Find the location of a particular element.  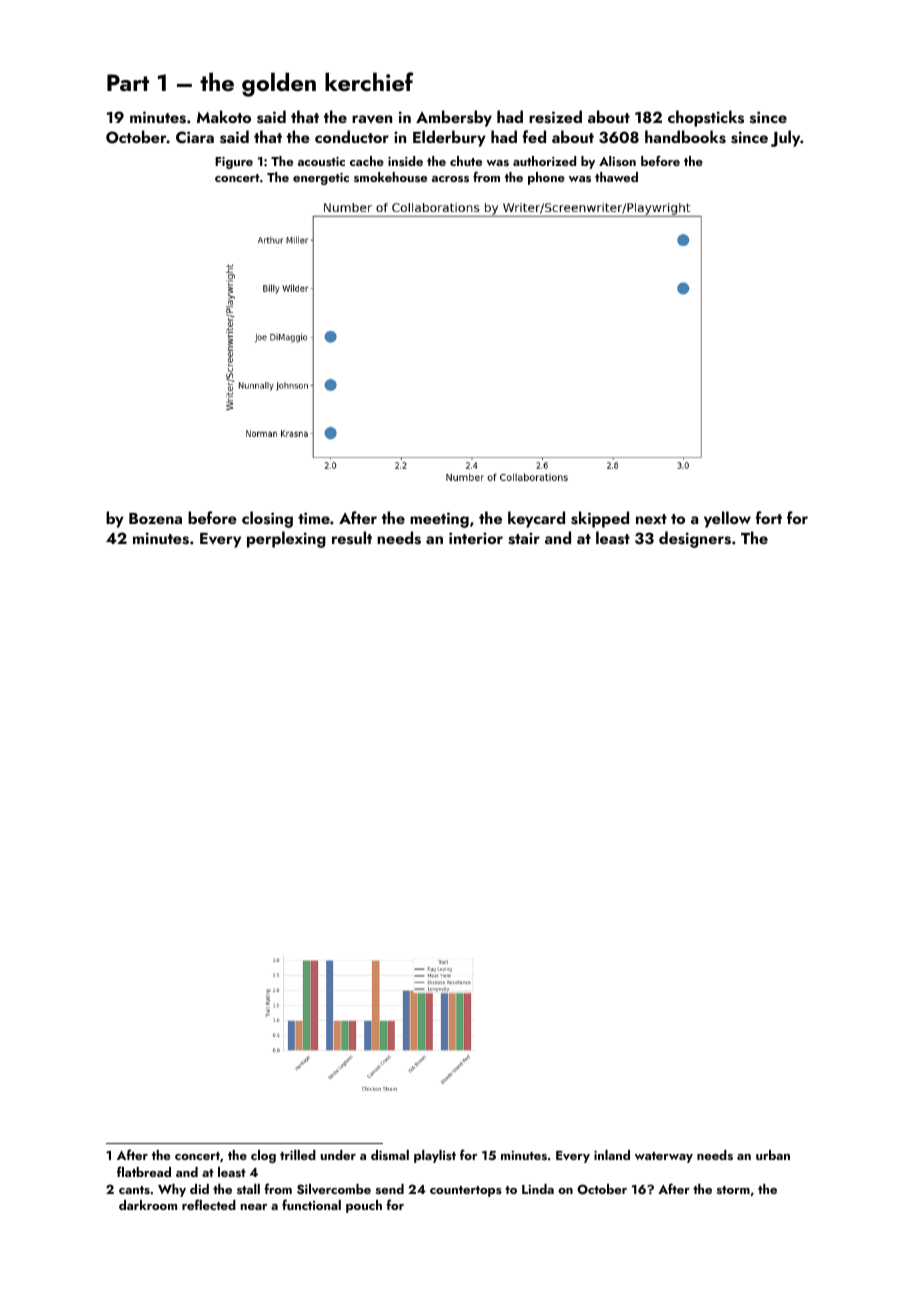

Bozena is located at coordinates (155, 518).
